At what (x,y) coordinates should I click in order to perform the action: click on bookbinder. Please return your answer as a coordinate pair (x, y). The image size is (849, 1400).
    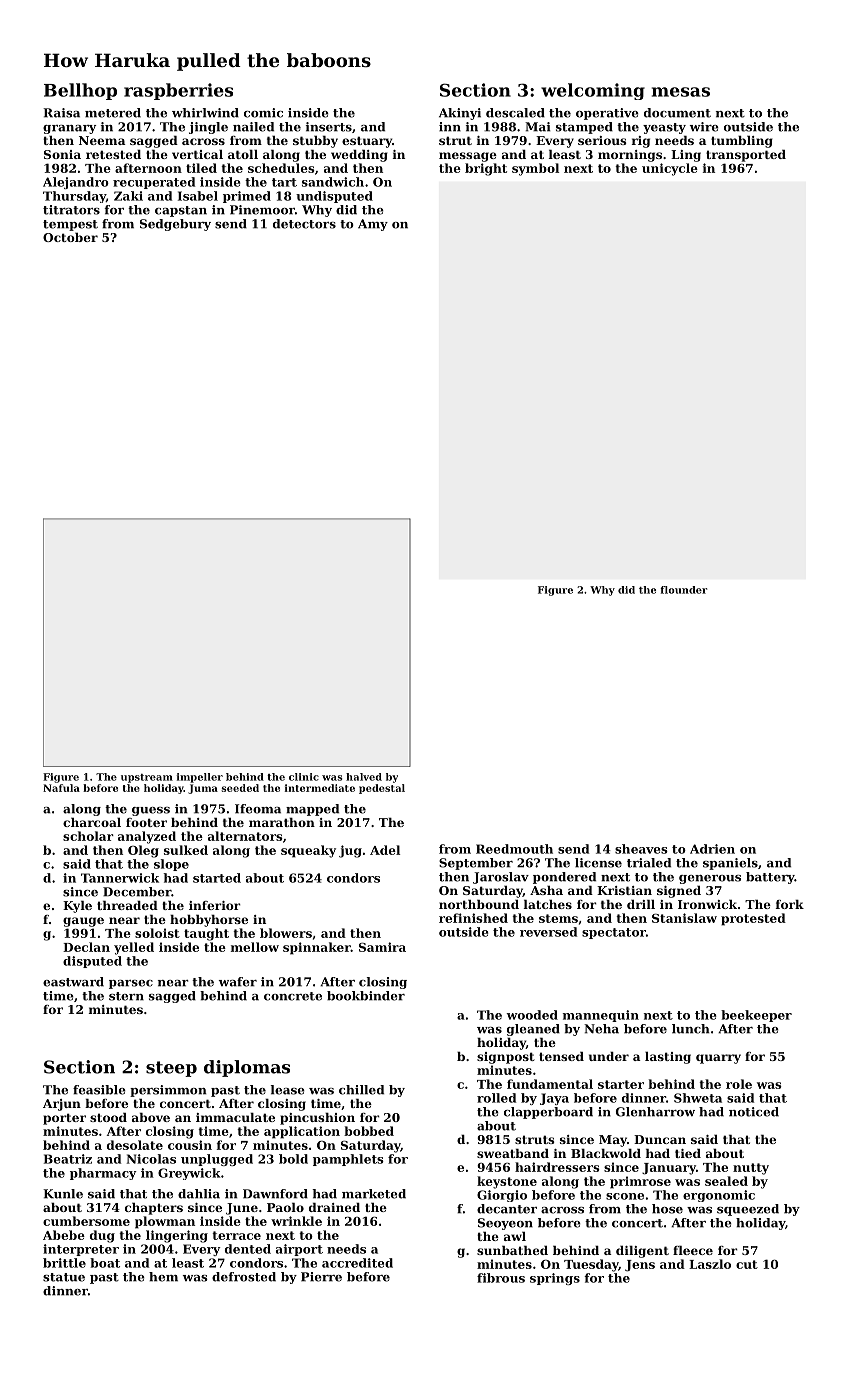
    Looking at the image, I should click on (366, 996).
